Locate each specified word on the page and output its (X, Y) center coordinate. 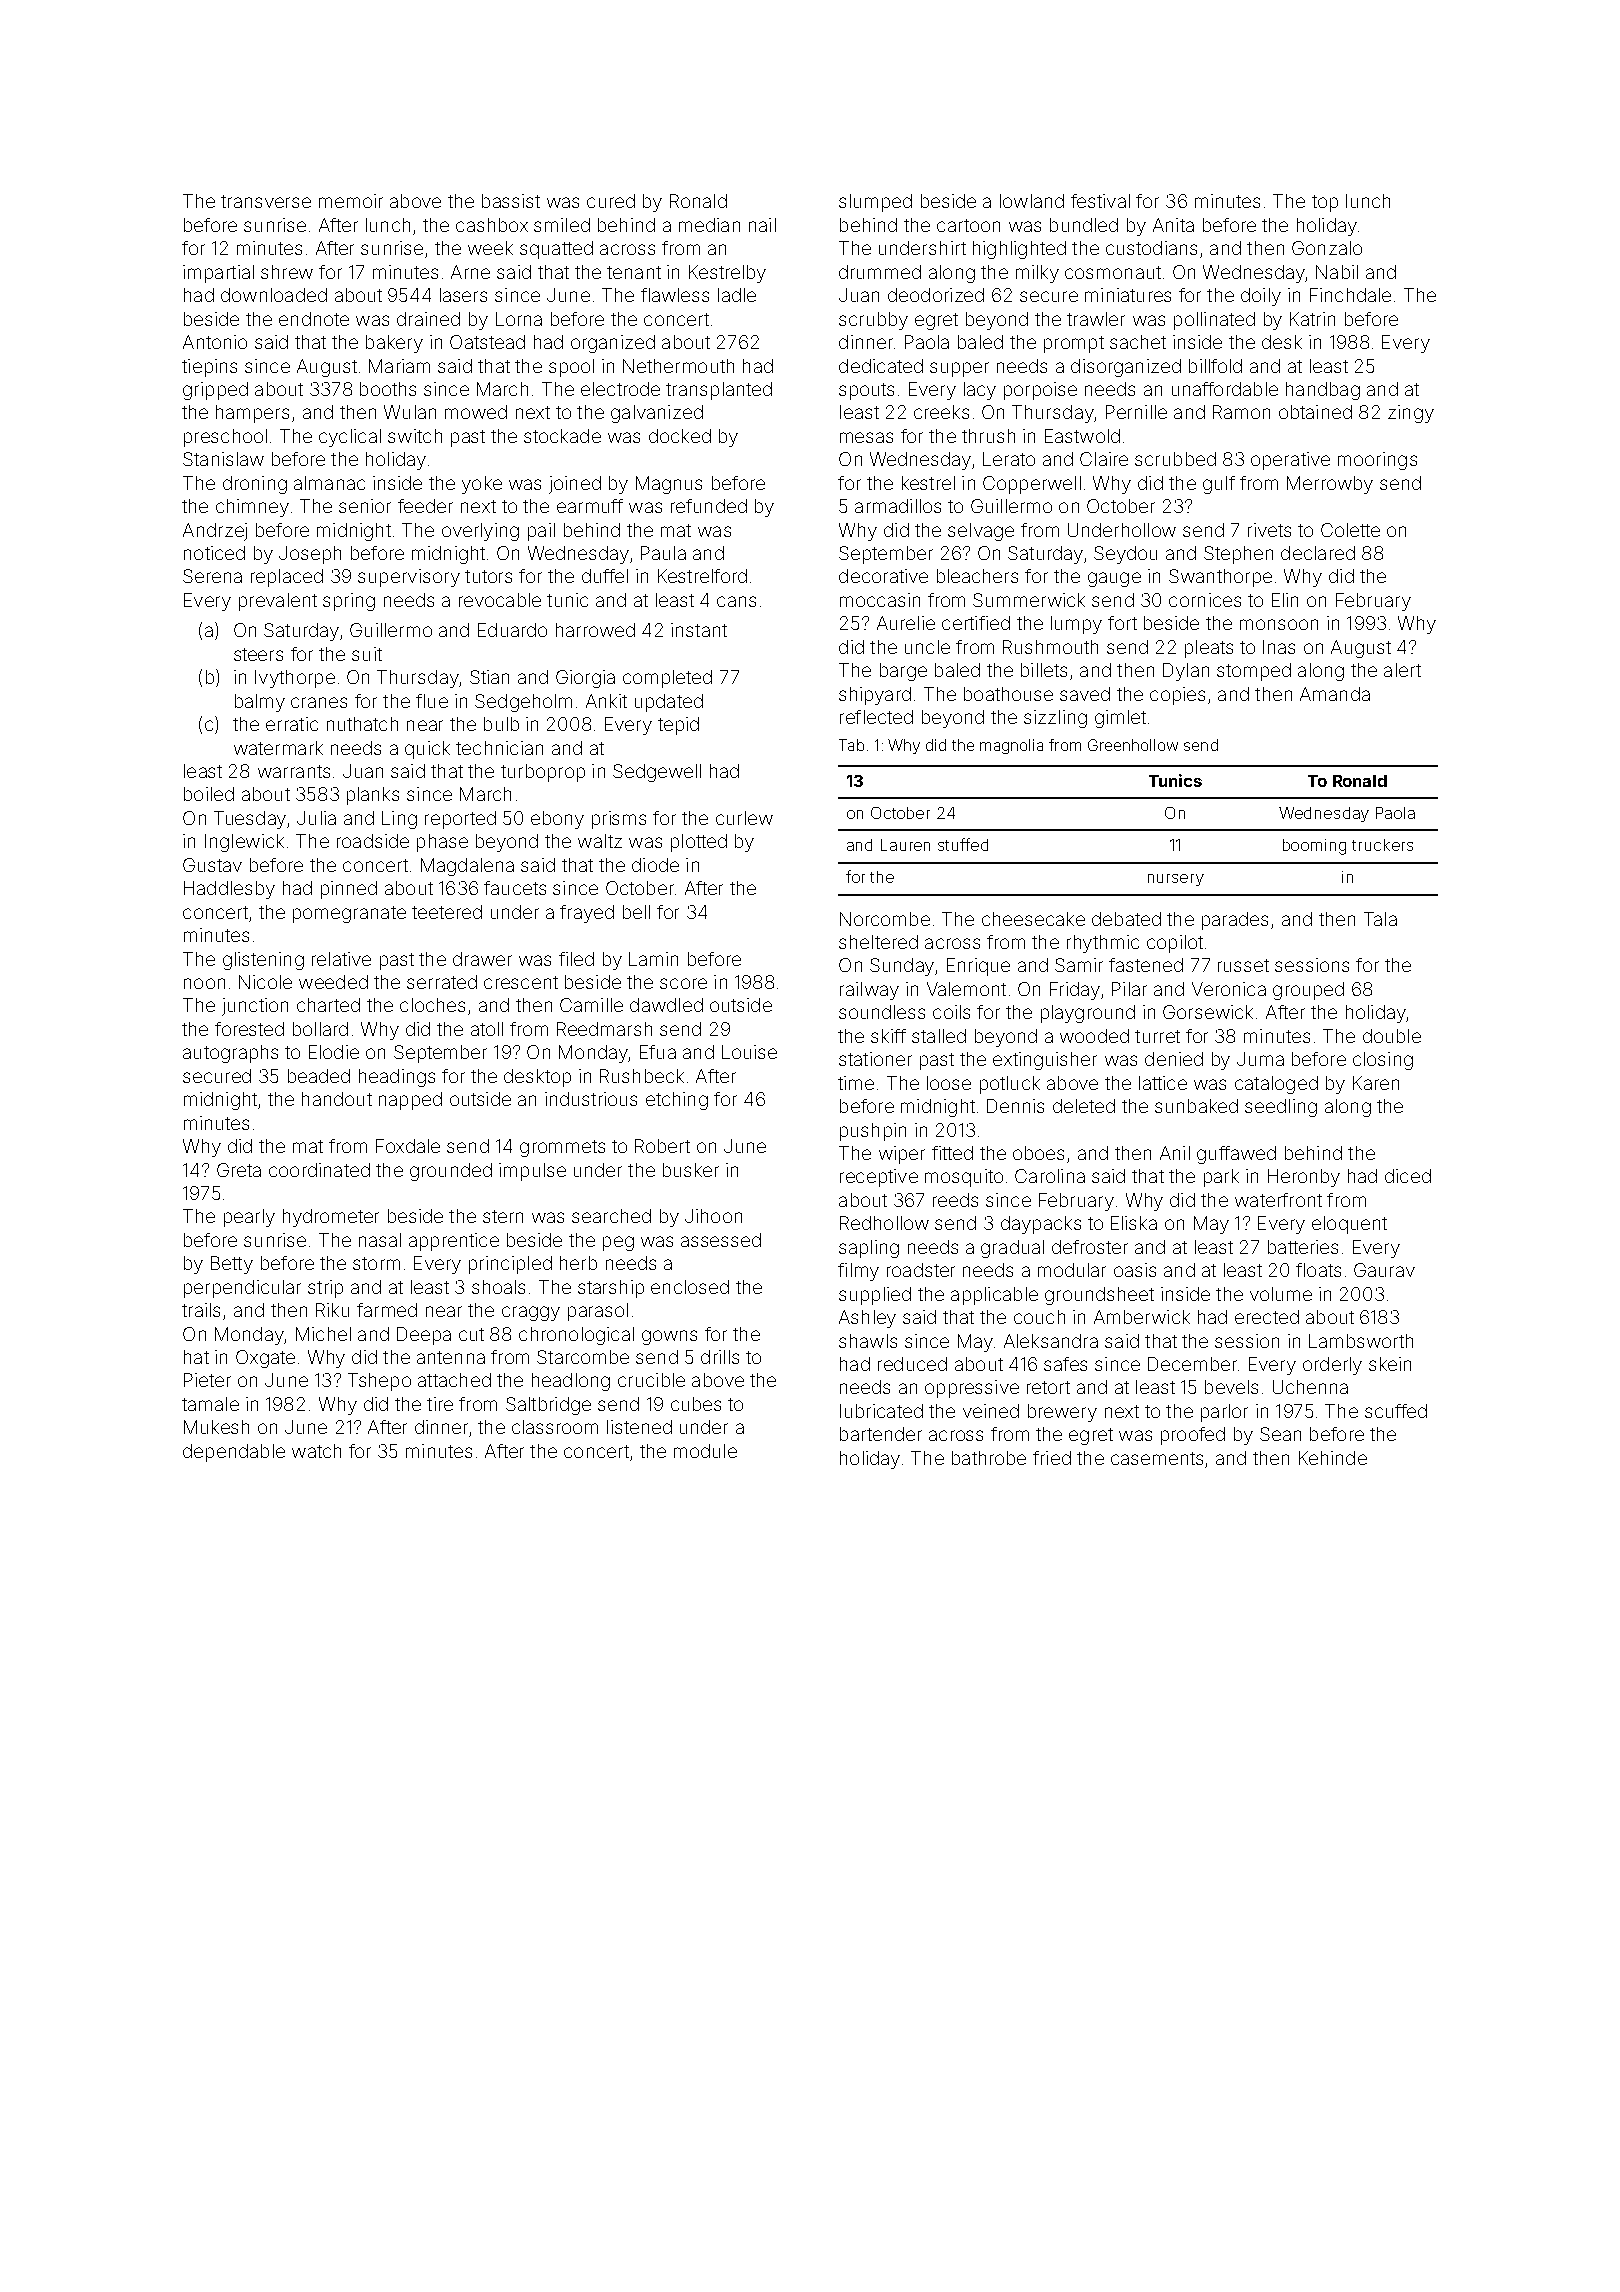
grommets (562, 1148)
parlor (1224, 1413)
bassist (511, 201)
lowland (1032, 201)
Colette (1350, 530)
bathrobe (989, 1458)
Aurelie (906, 623)
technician (499, 748)
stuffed (963, 844)
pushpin (873, 1132)
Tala (1380, 919)
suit (367, 654)
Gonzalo (1327, 248)
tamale (210, 1404)
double (1392, 1036)
